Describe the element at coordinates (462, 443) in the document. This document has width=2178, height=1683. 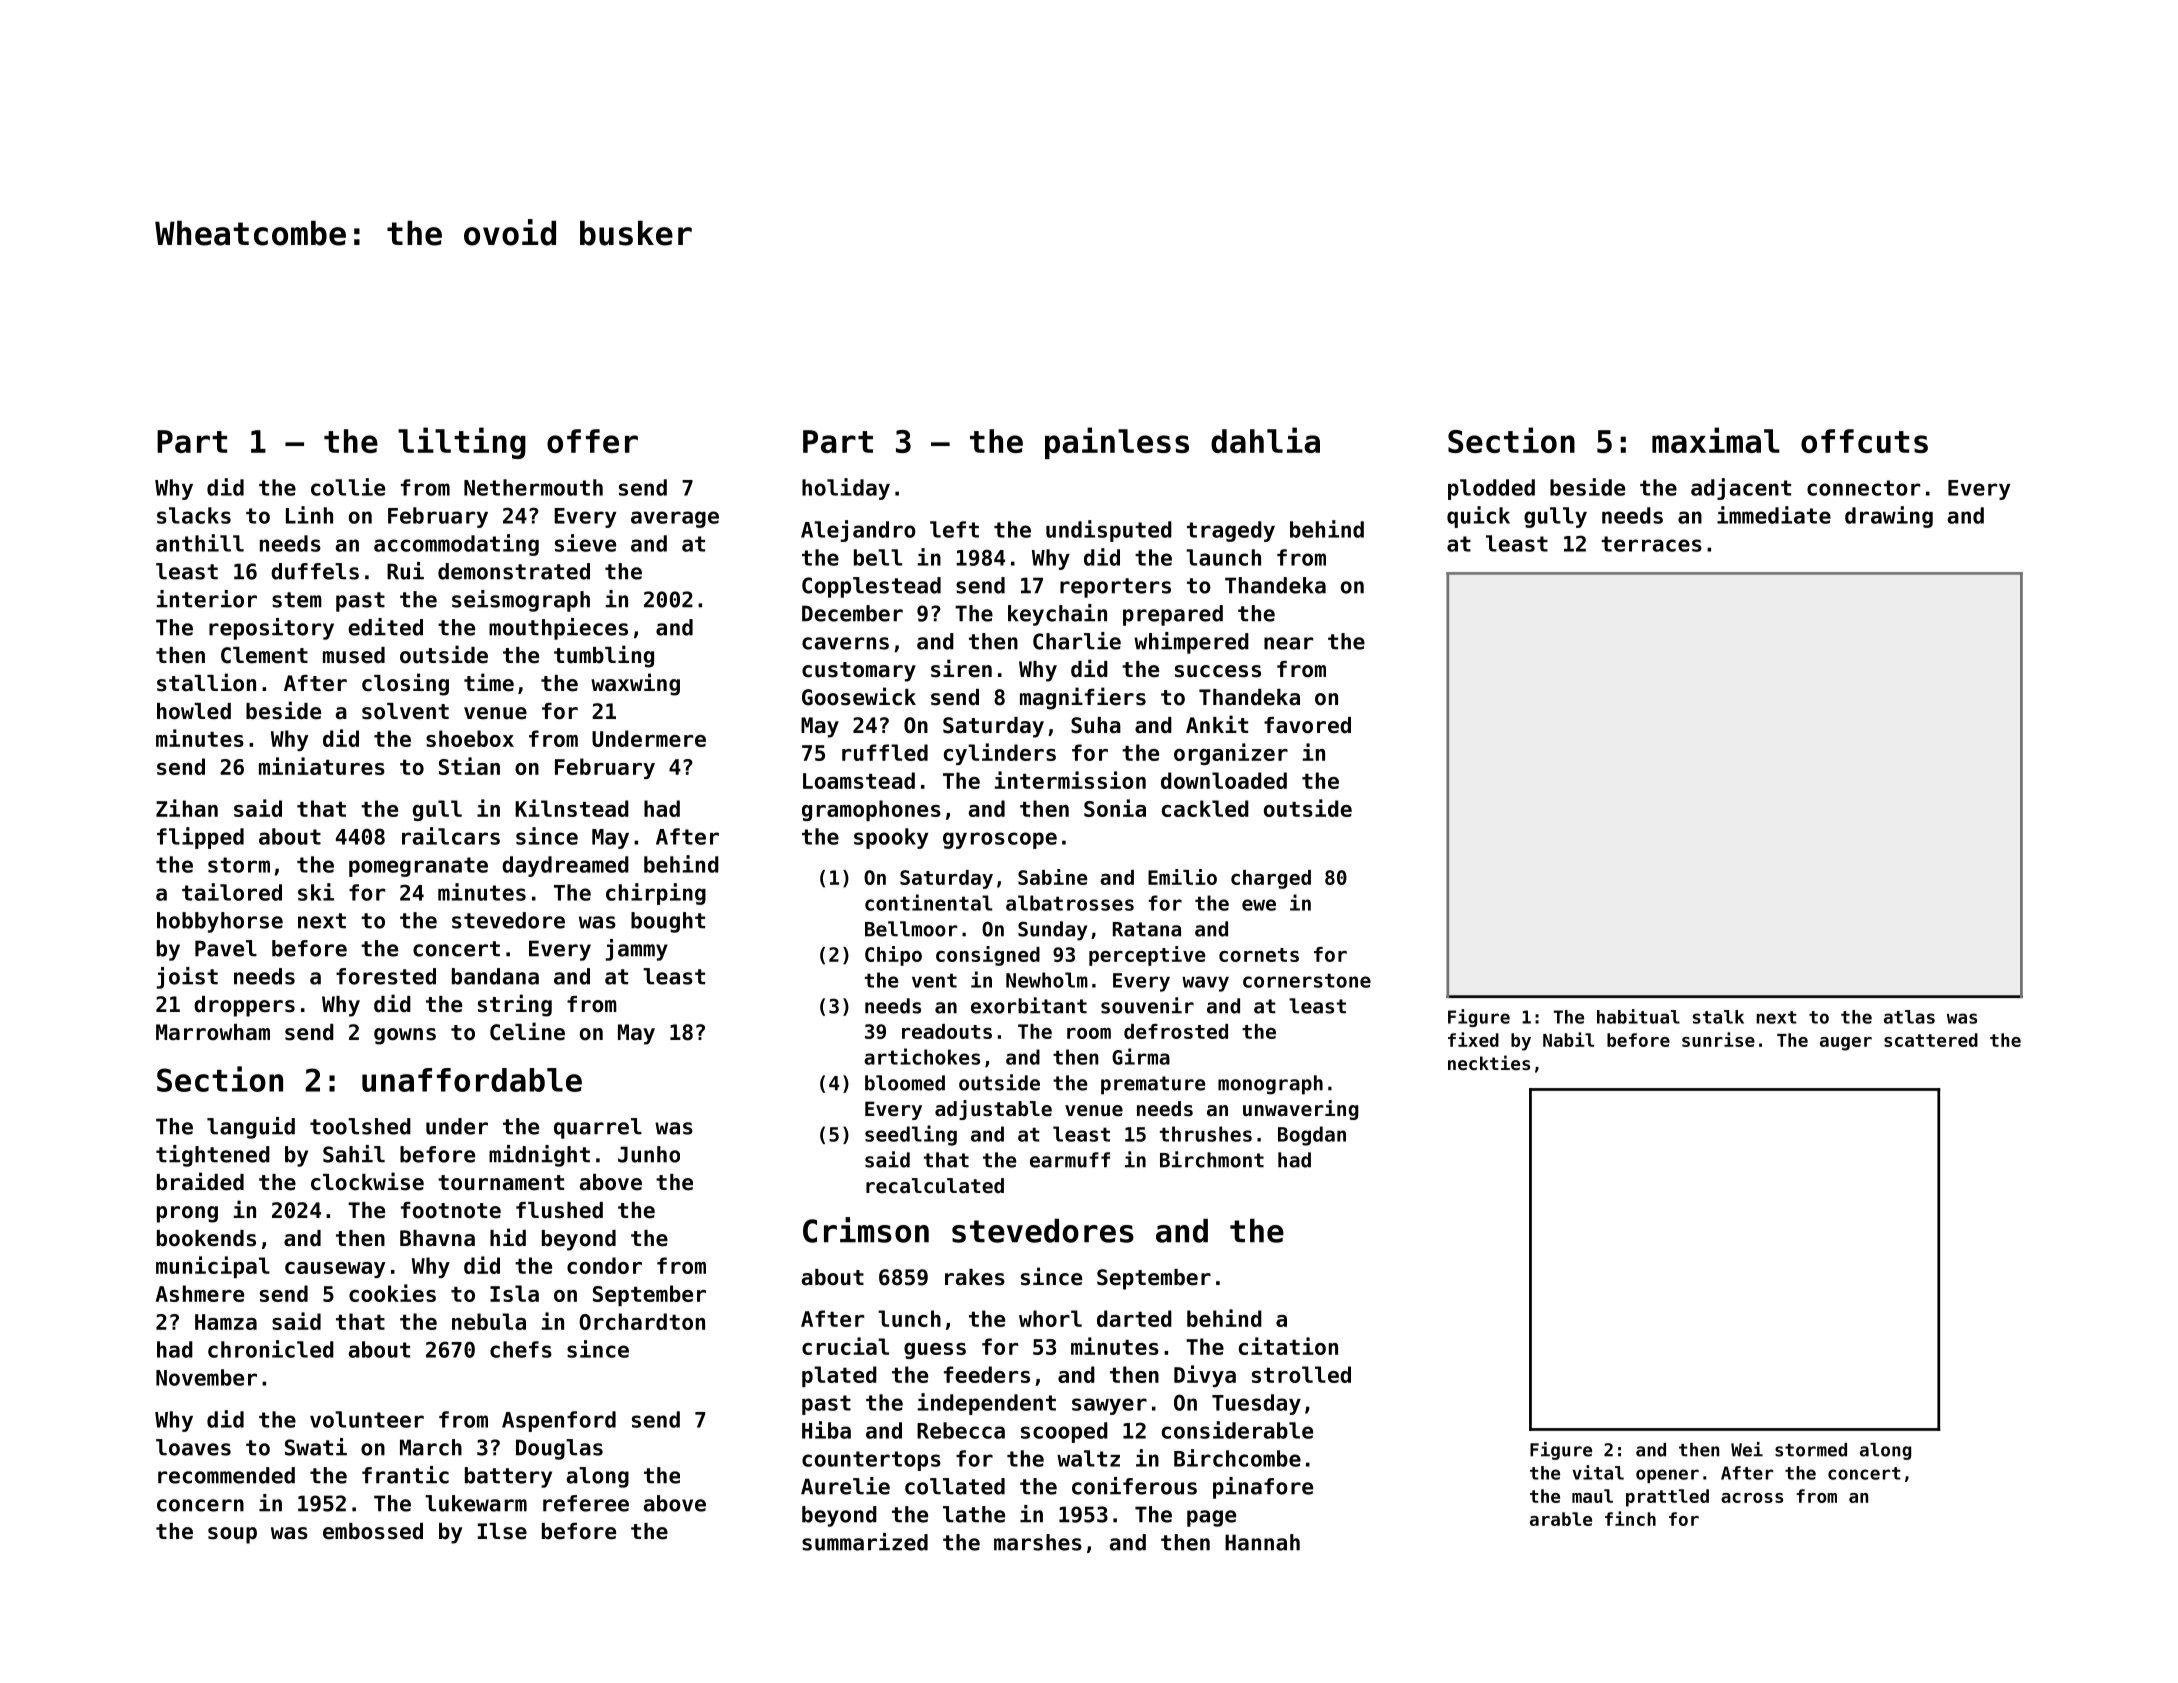
I see `lilting` at that location.
